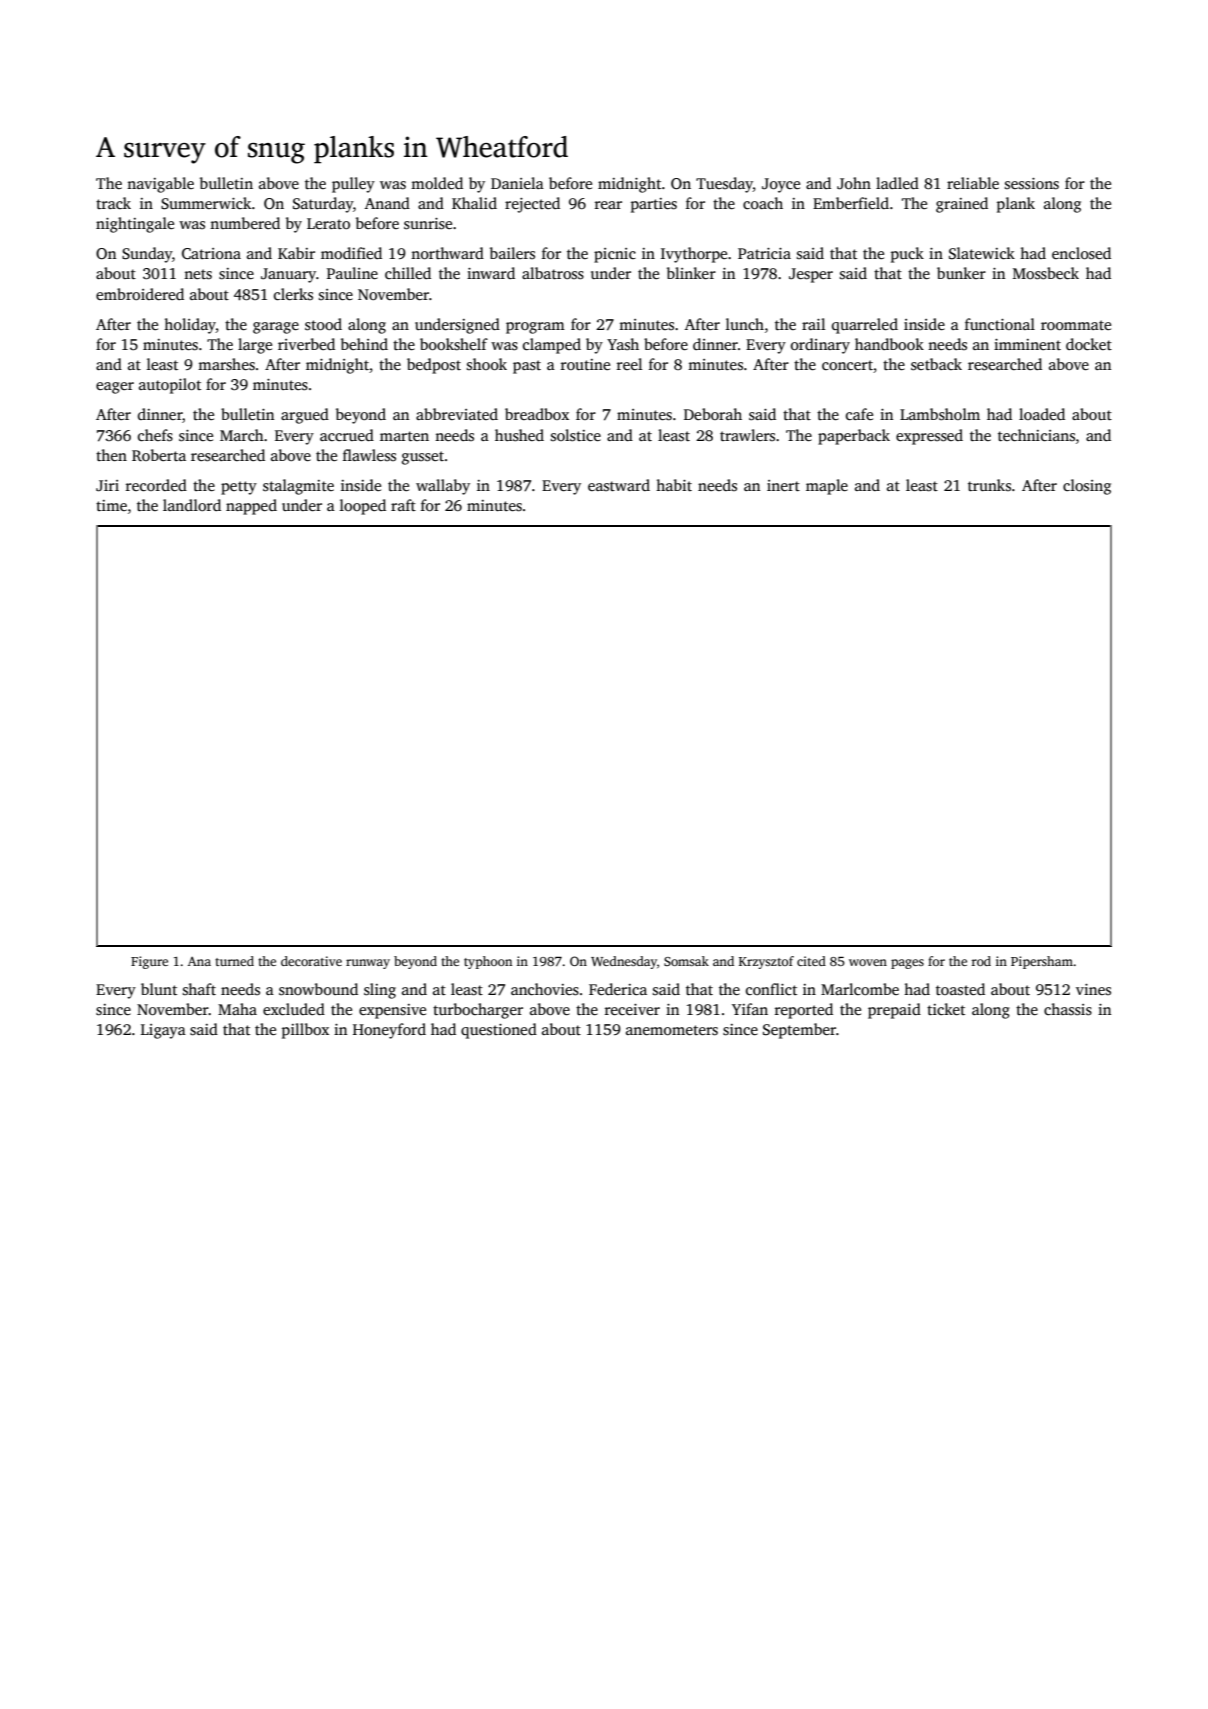 This screenshot has height=1709, width=1208. What do you see at coordinates (389, 1031) in the screenshot?
I see `Honeyford` at bounding box center [389, 1031].
